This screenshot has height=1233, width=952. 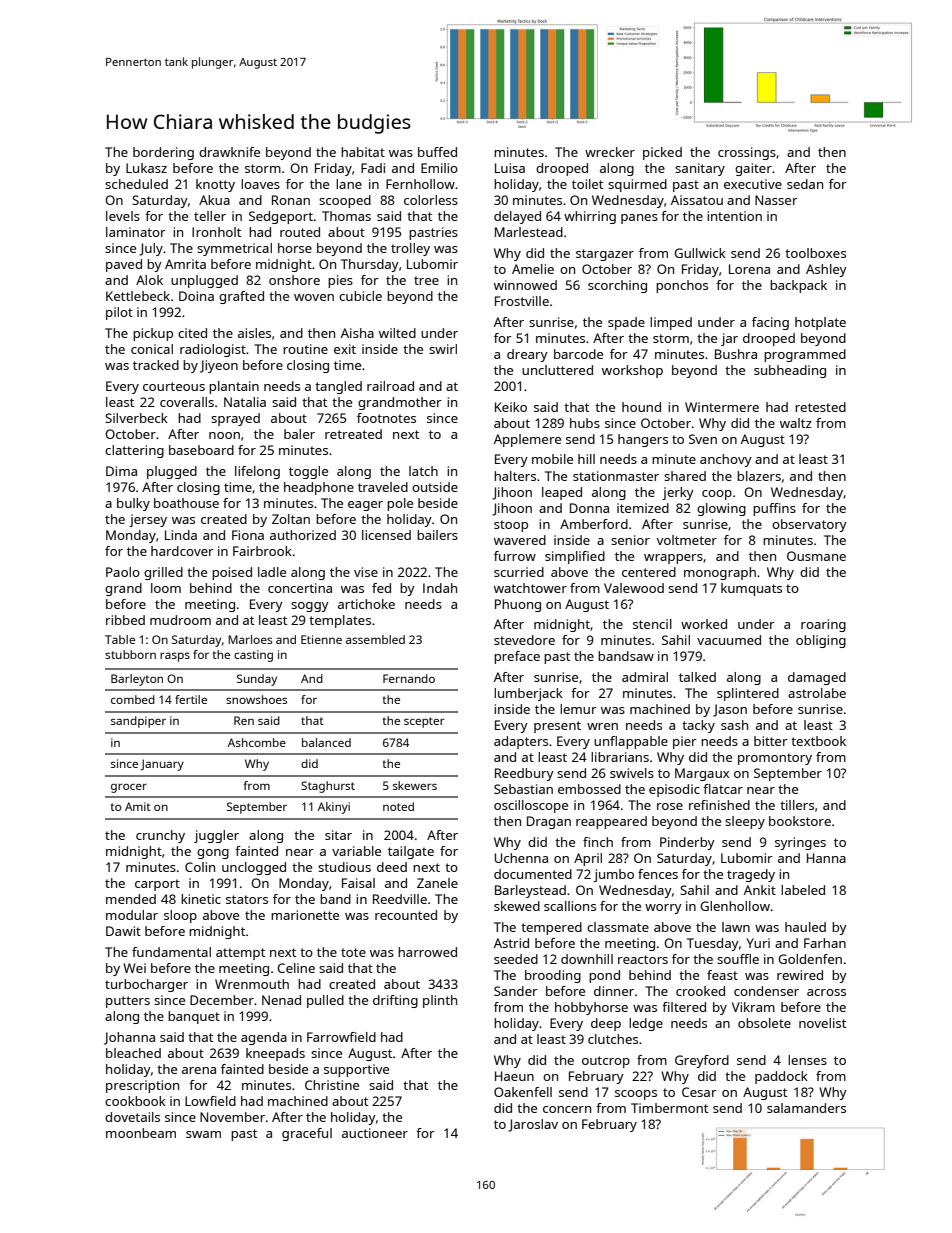 What do you see at coordinates (815, 253) in the screenshot?
I see `toolboxes` at bounding box center [815, 253].
